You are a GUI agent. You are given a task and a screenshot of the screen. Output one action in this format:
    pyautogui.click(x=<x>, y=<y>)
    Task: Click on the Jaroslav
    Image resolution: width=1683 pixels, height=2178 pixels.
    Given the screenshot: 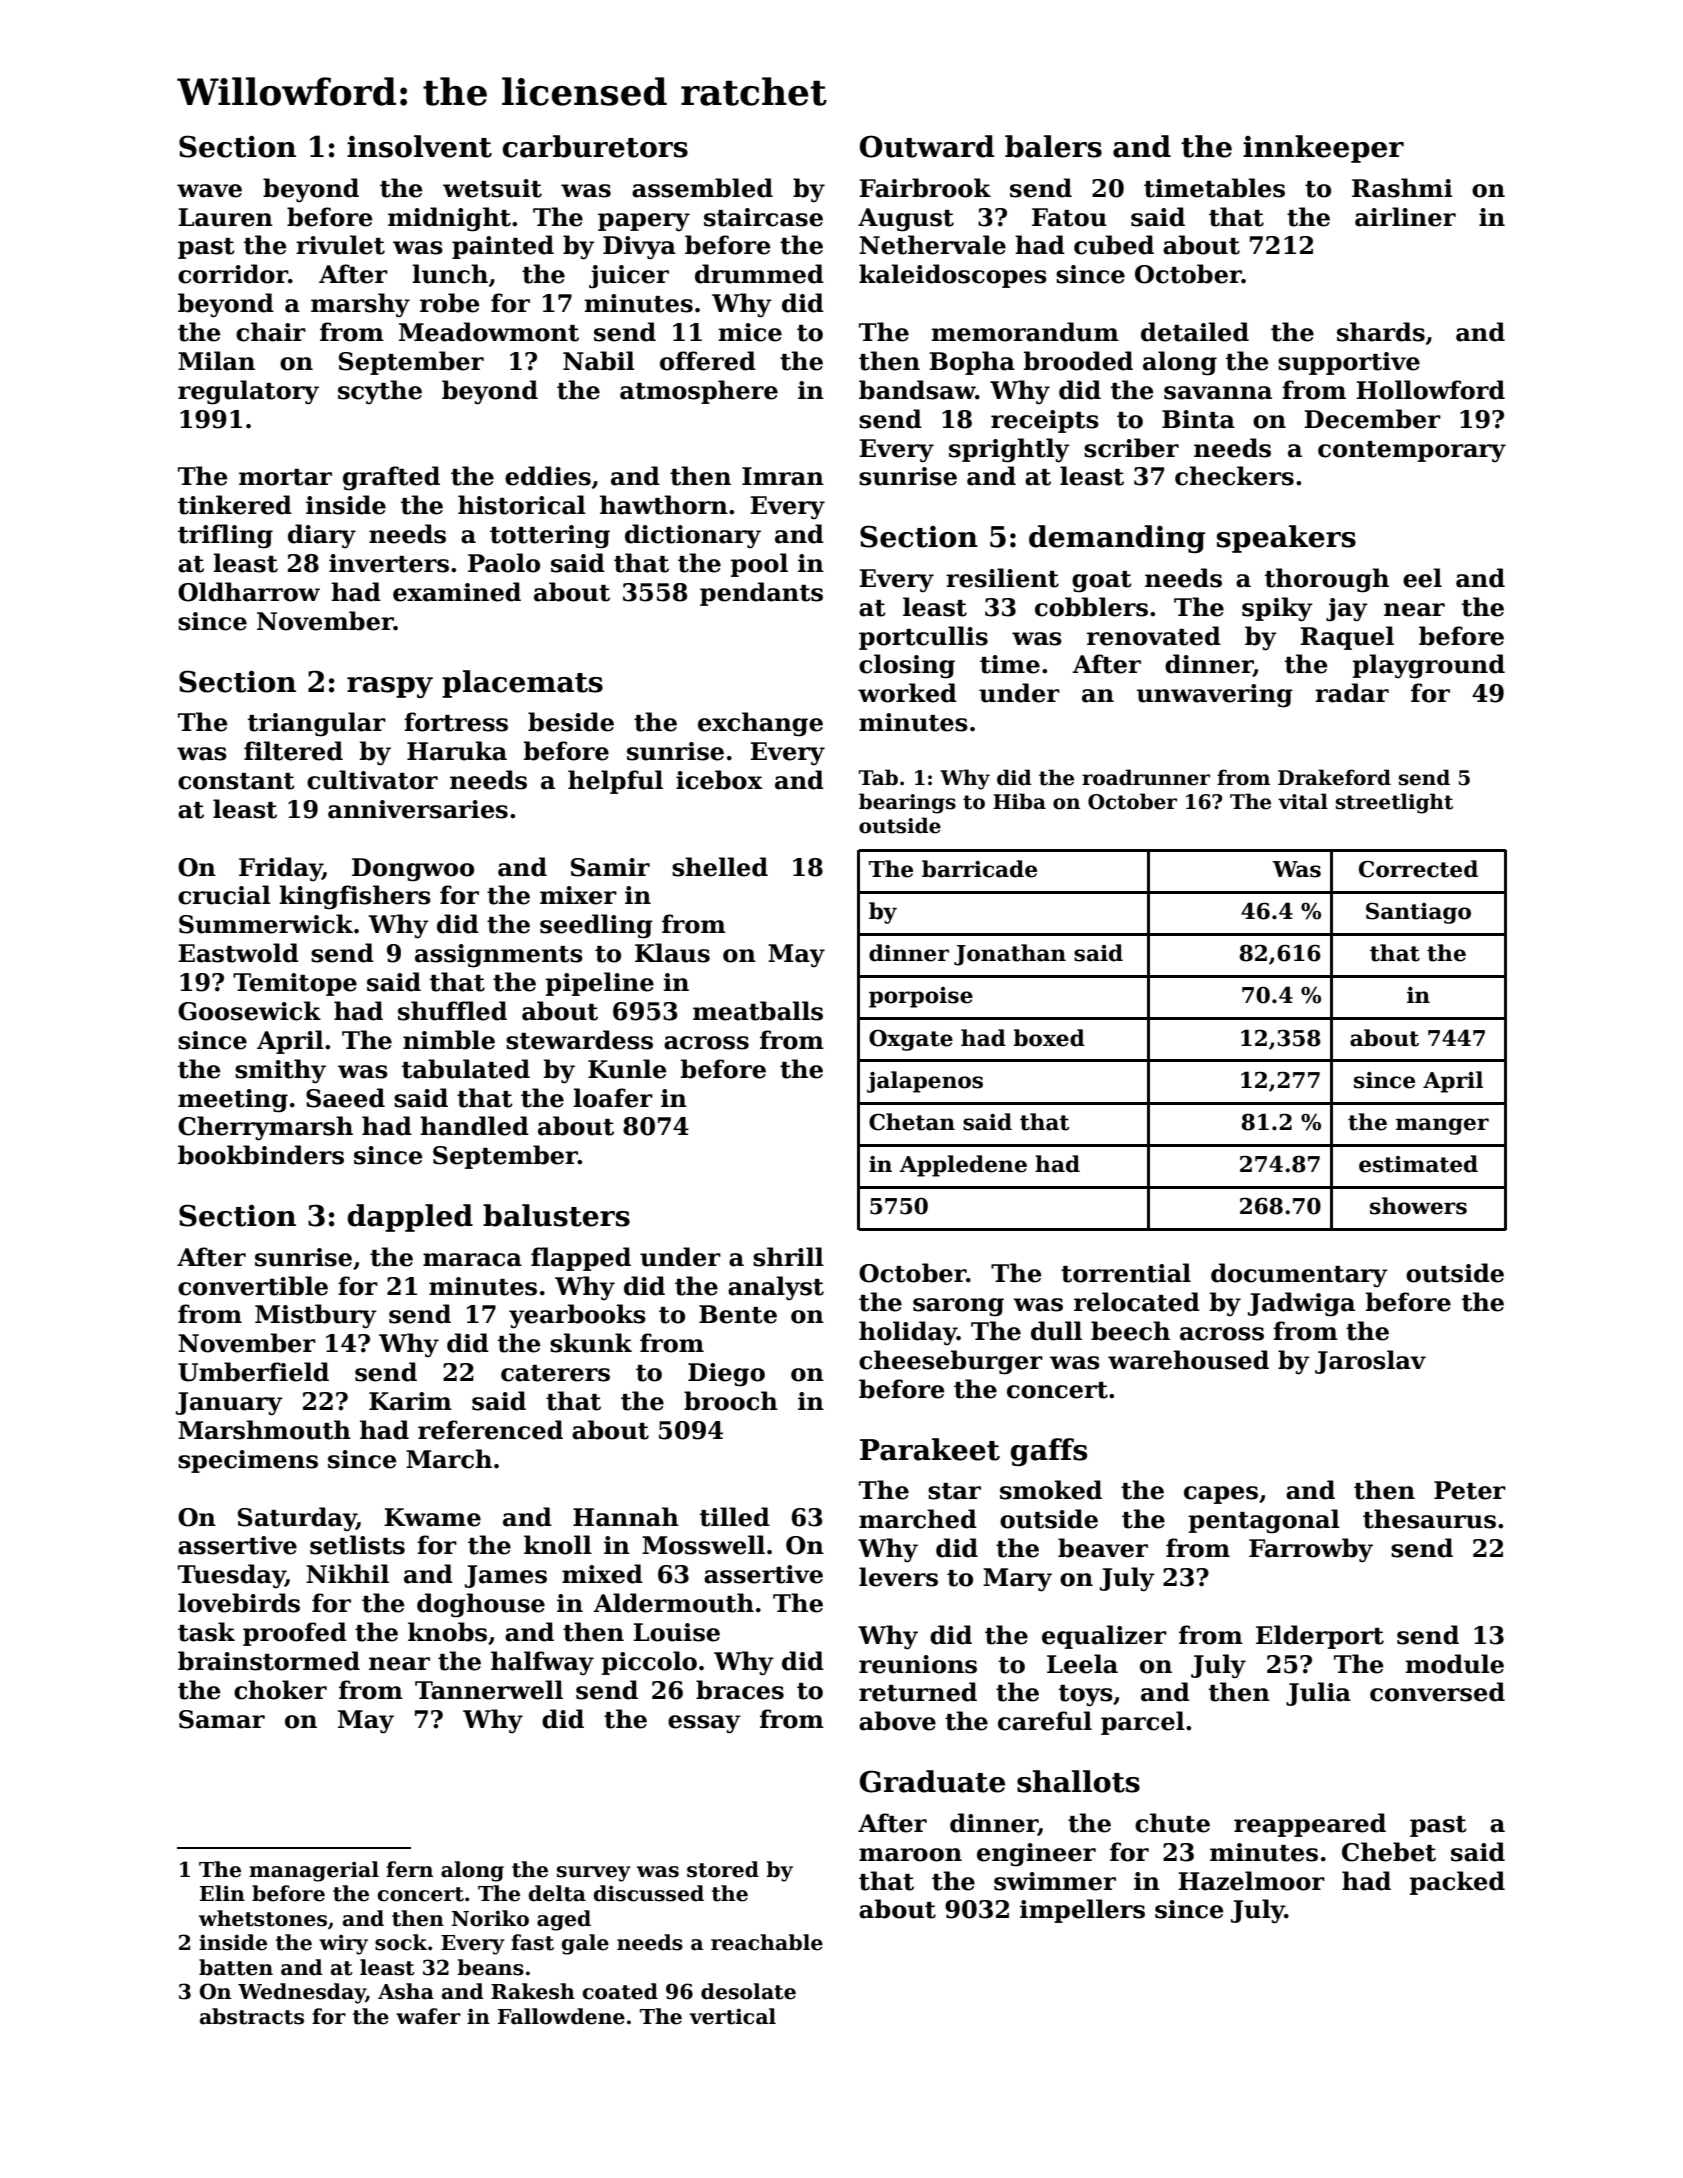 What is the action you would take?
    pyautogui.click(x=1370, y=1362)
